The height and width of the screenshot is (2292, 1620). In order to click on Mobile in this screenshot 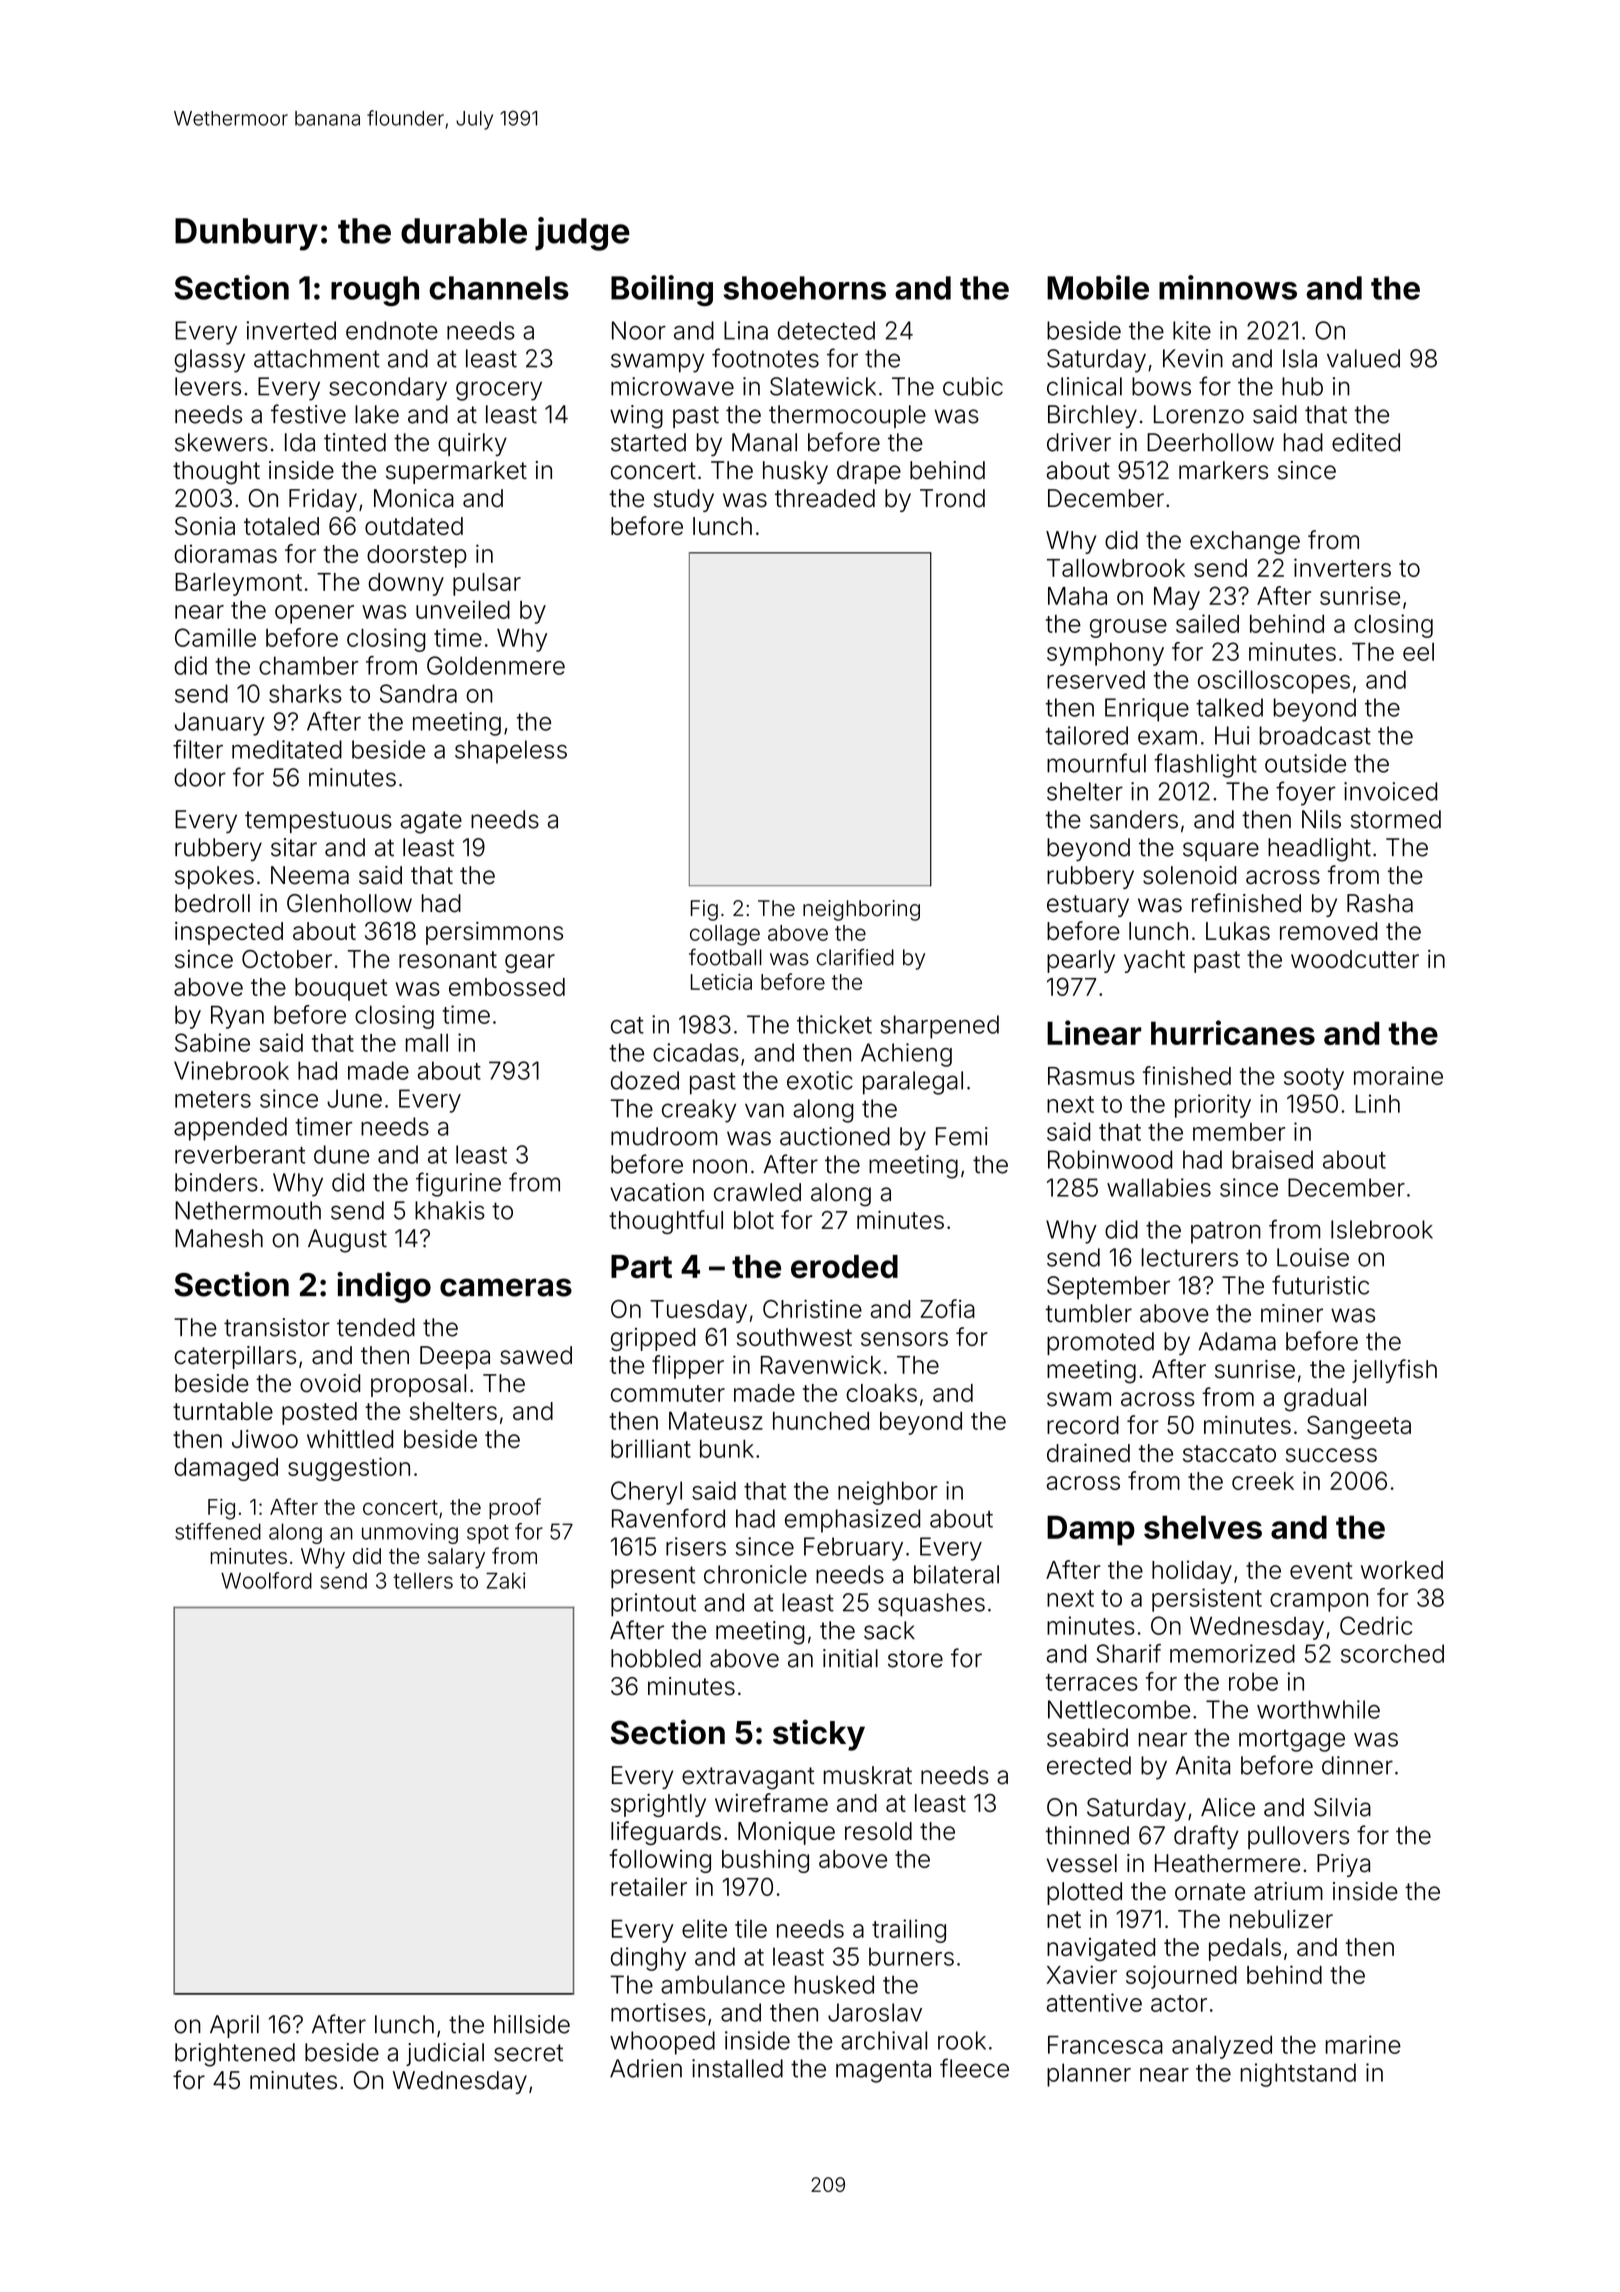, I will do `click(1098, 287)`.
